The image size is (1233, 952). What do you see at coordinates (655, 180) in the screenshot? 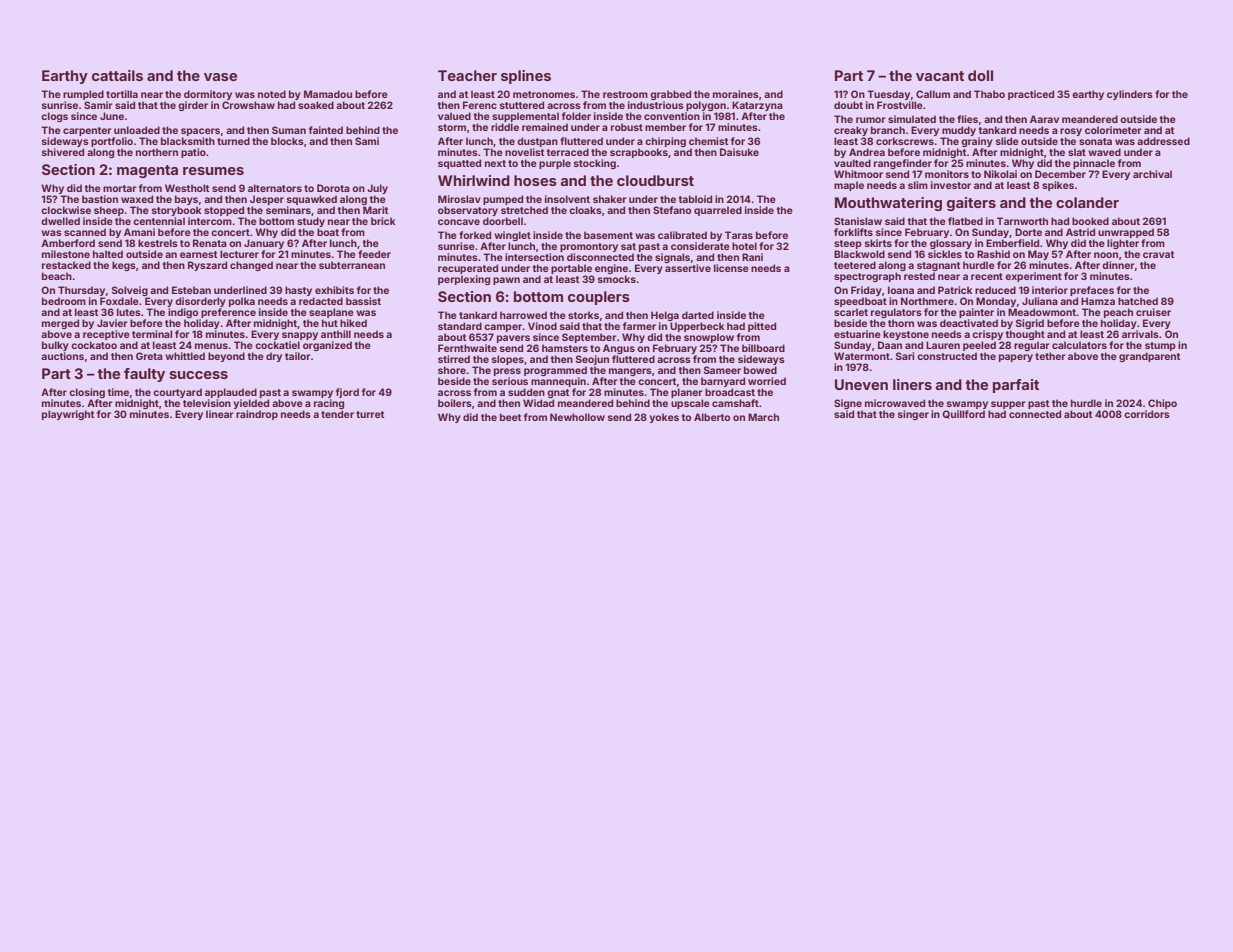
I see `cloudburst` at bounding box center [655, 180].
